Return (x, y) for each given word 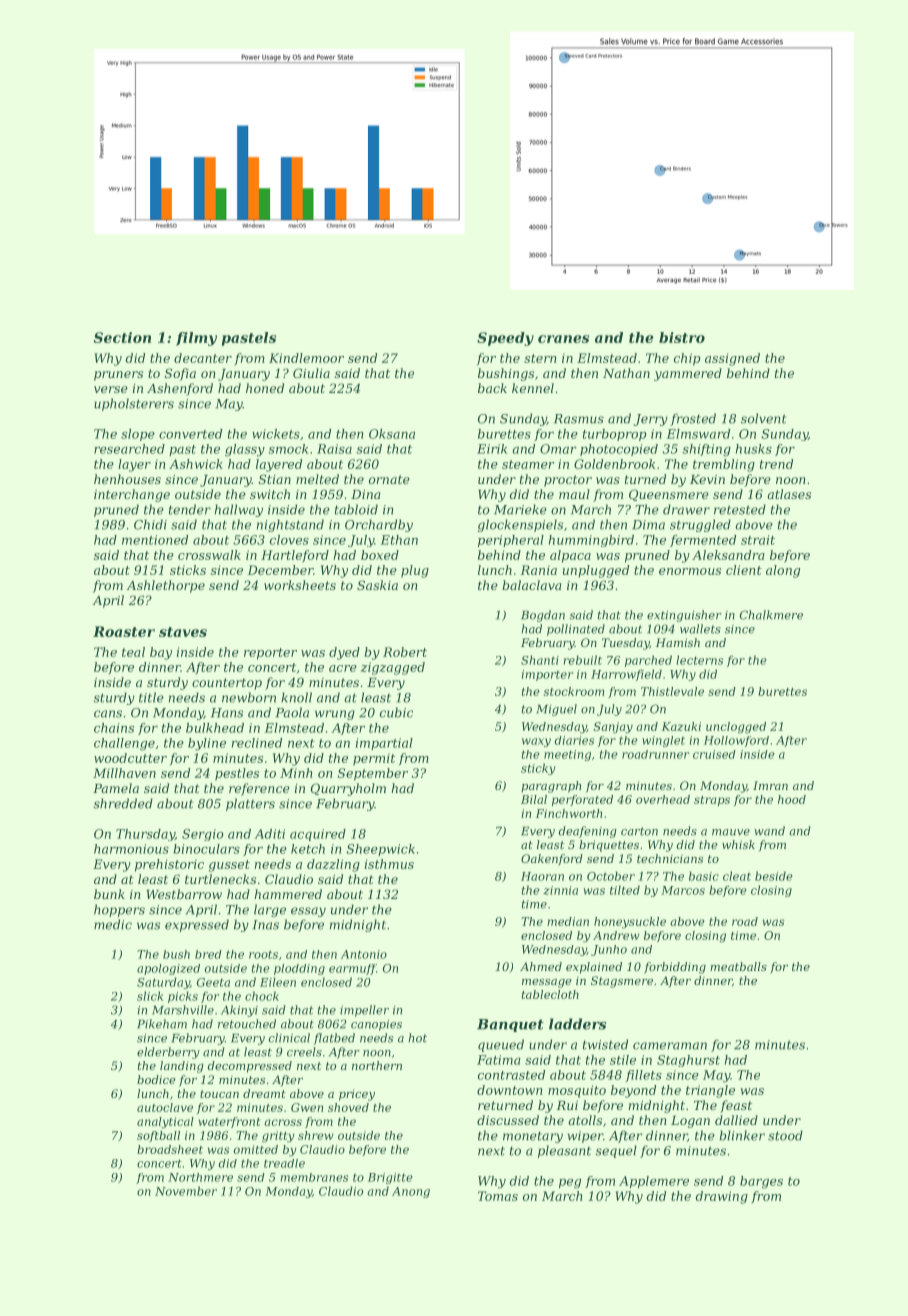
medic (113, 924)
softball (158, 1136)
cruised (714, 754)
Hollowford (736, 741)
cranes (563, 339)
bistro (682, 337)
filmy (196, 339)
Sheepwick (380, 850)
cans (108, 714)
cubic (396, 712)
